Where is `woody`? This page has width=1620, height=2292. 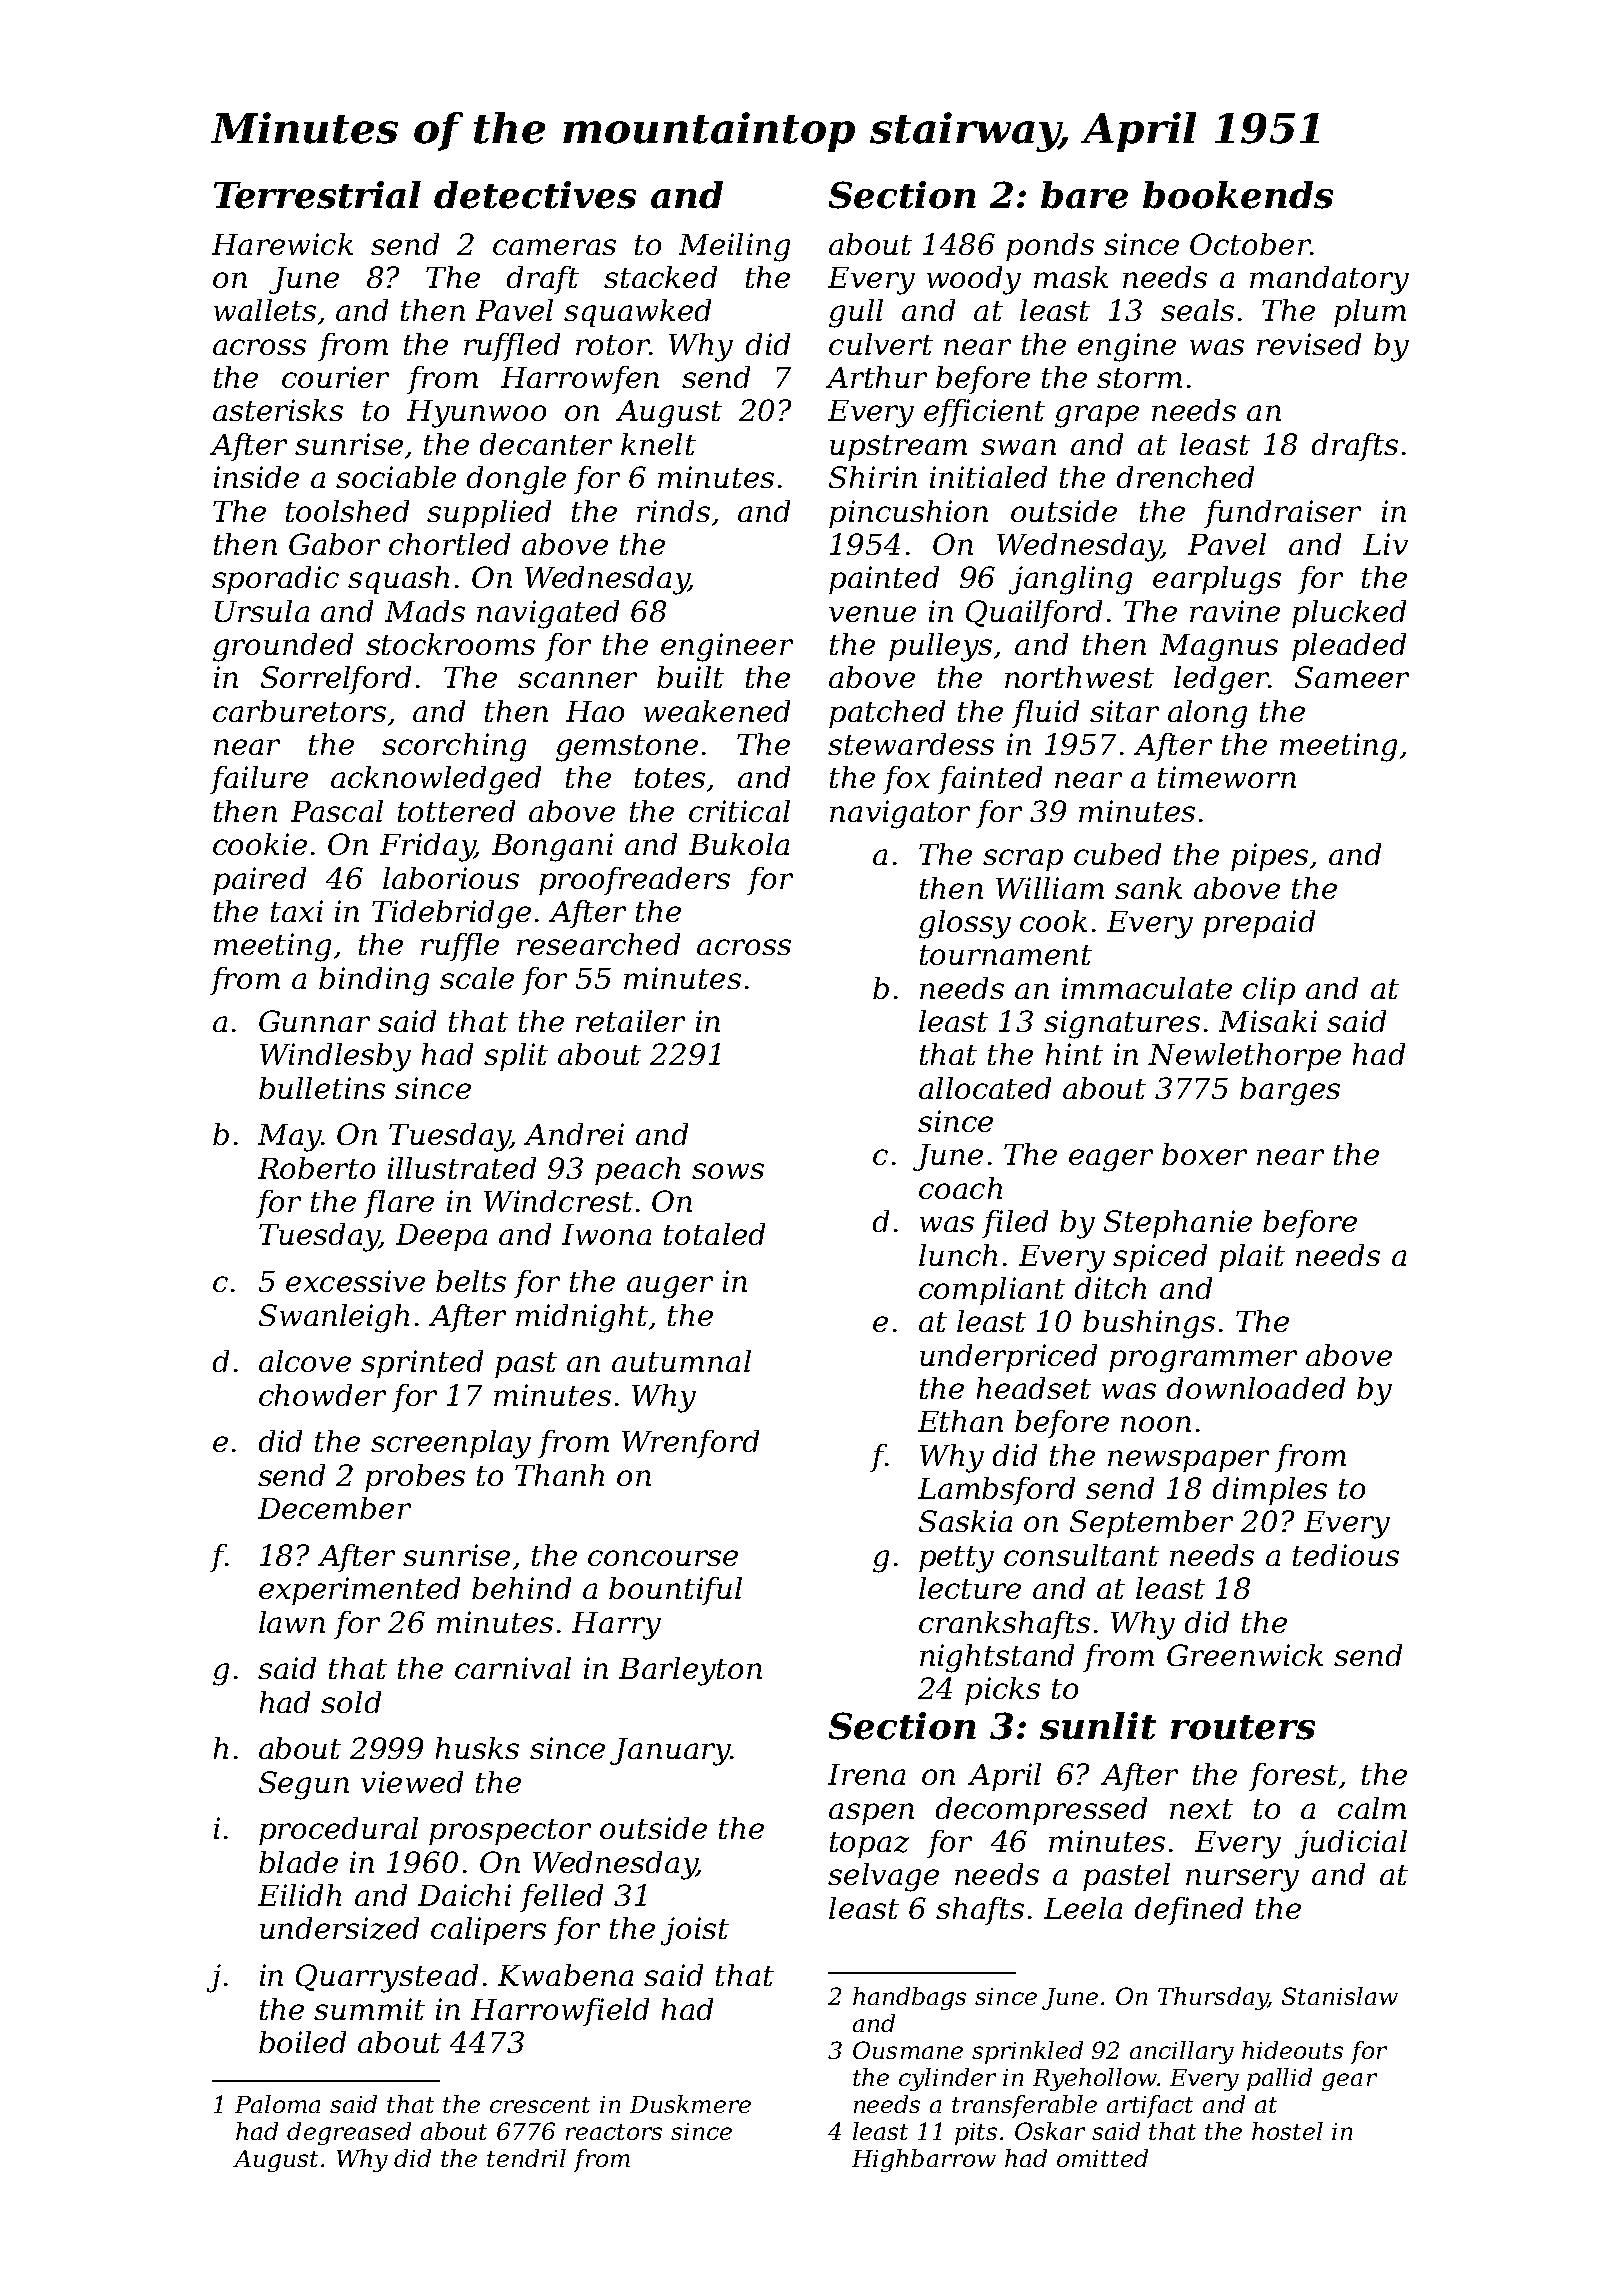 woody is located at coordinates (974, 280).
